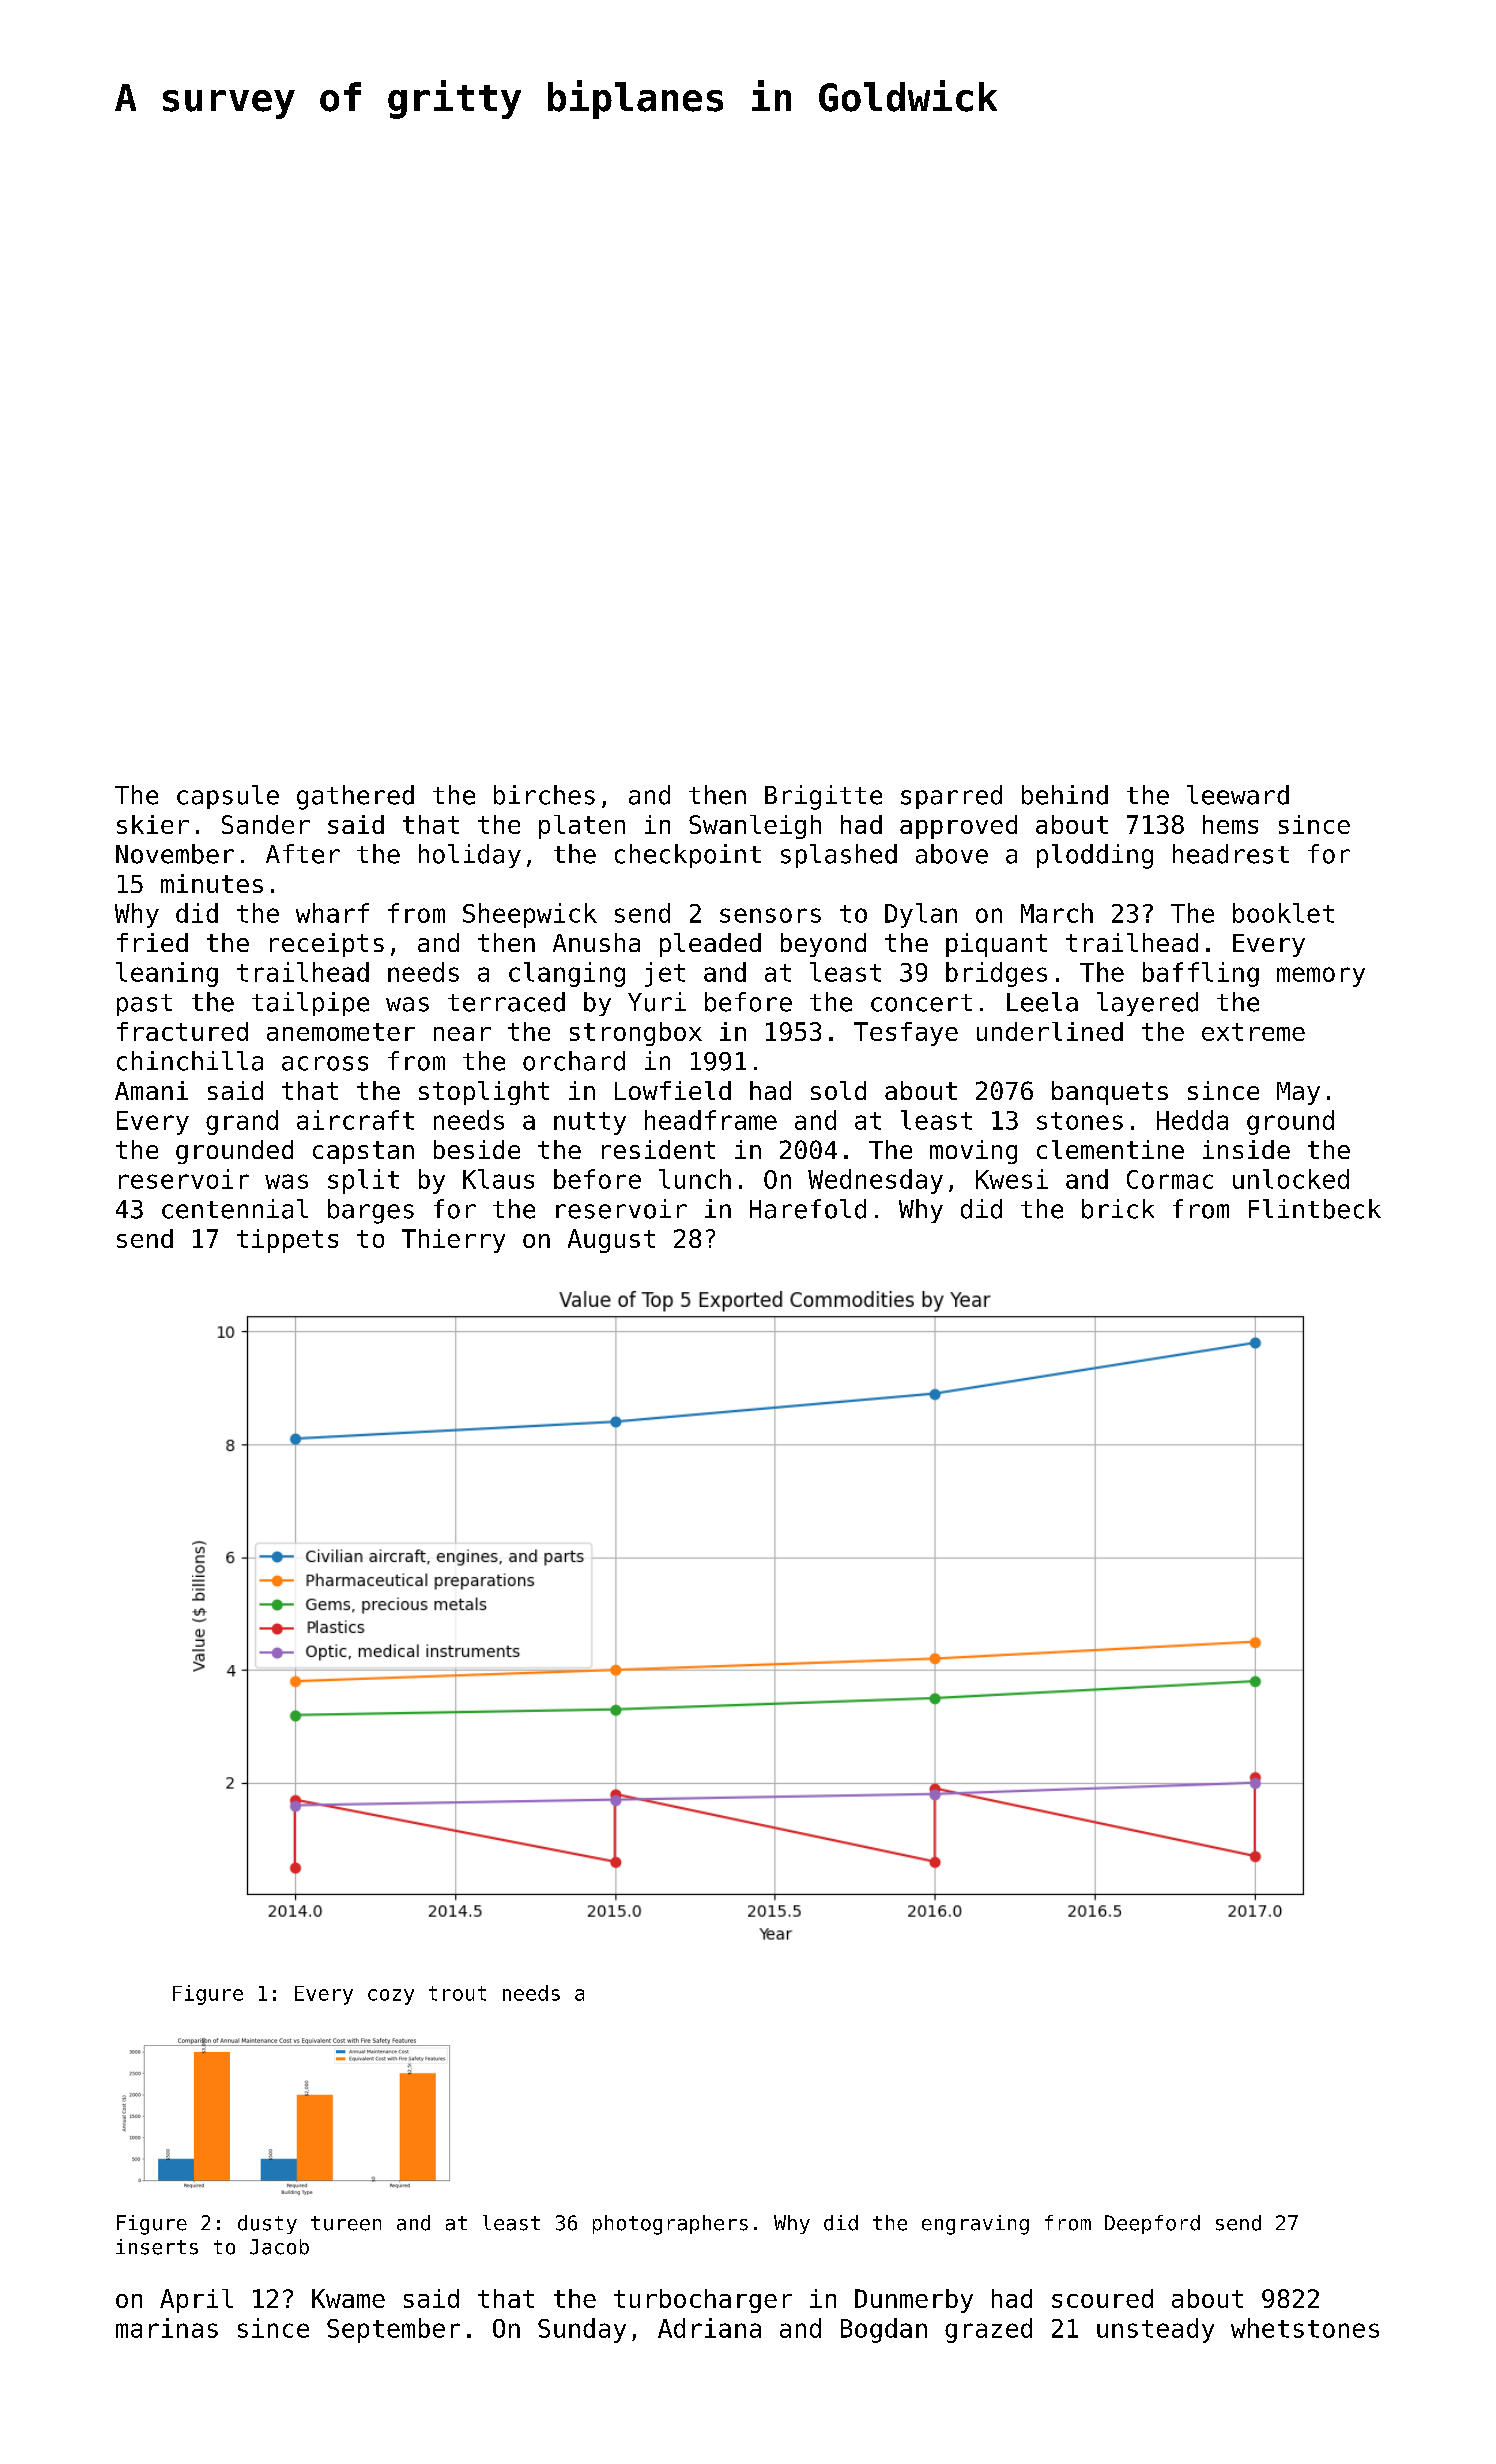 Image resolution: width=1496 pixels, height=2464 pixels. I want to click on unsteady, so click(1155, 2330).
